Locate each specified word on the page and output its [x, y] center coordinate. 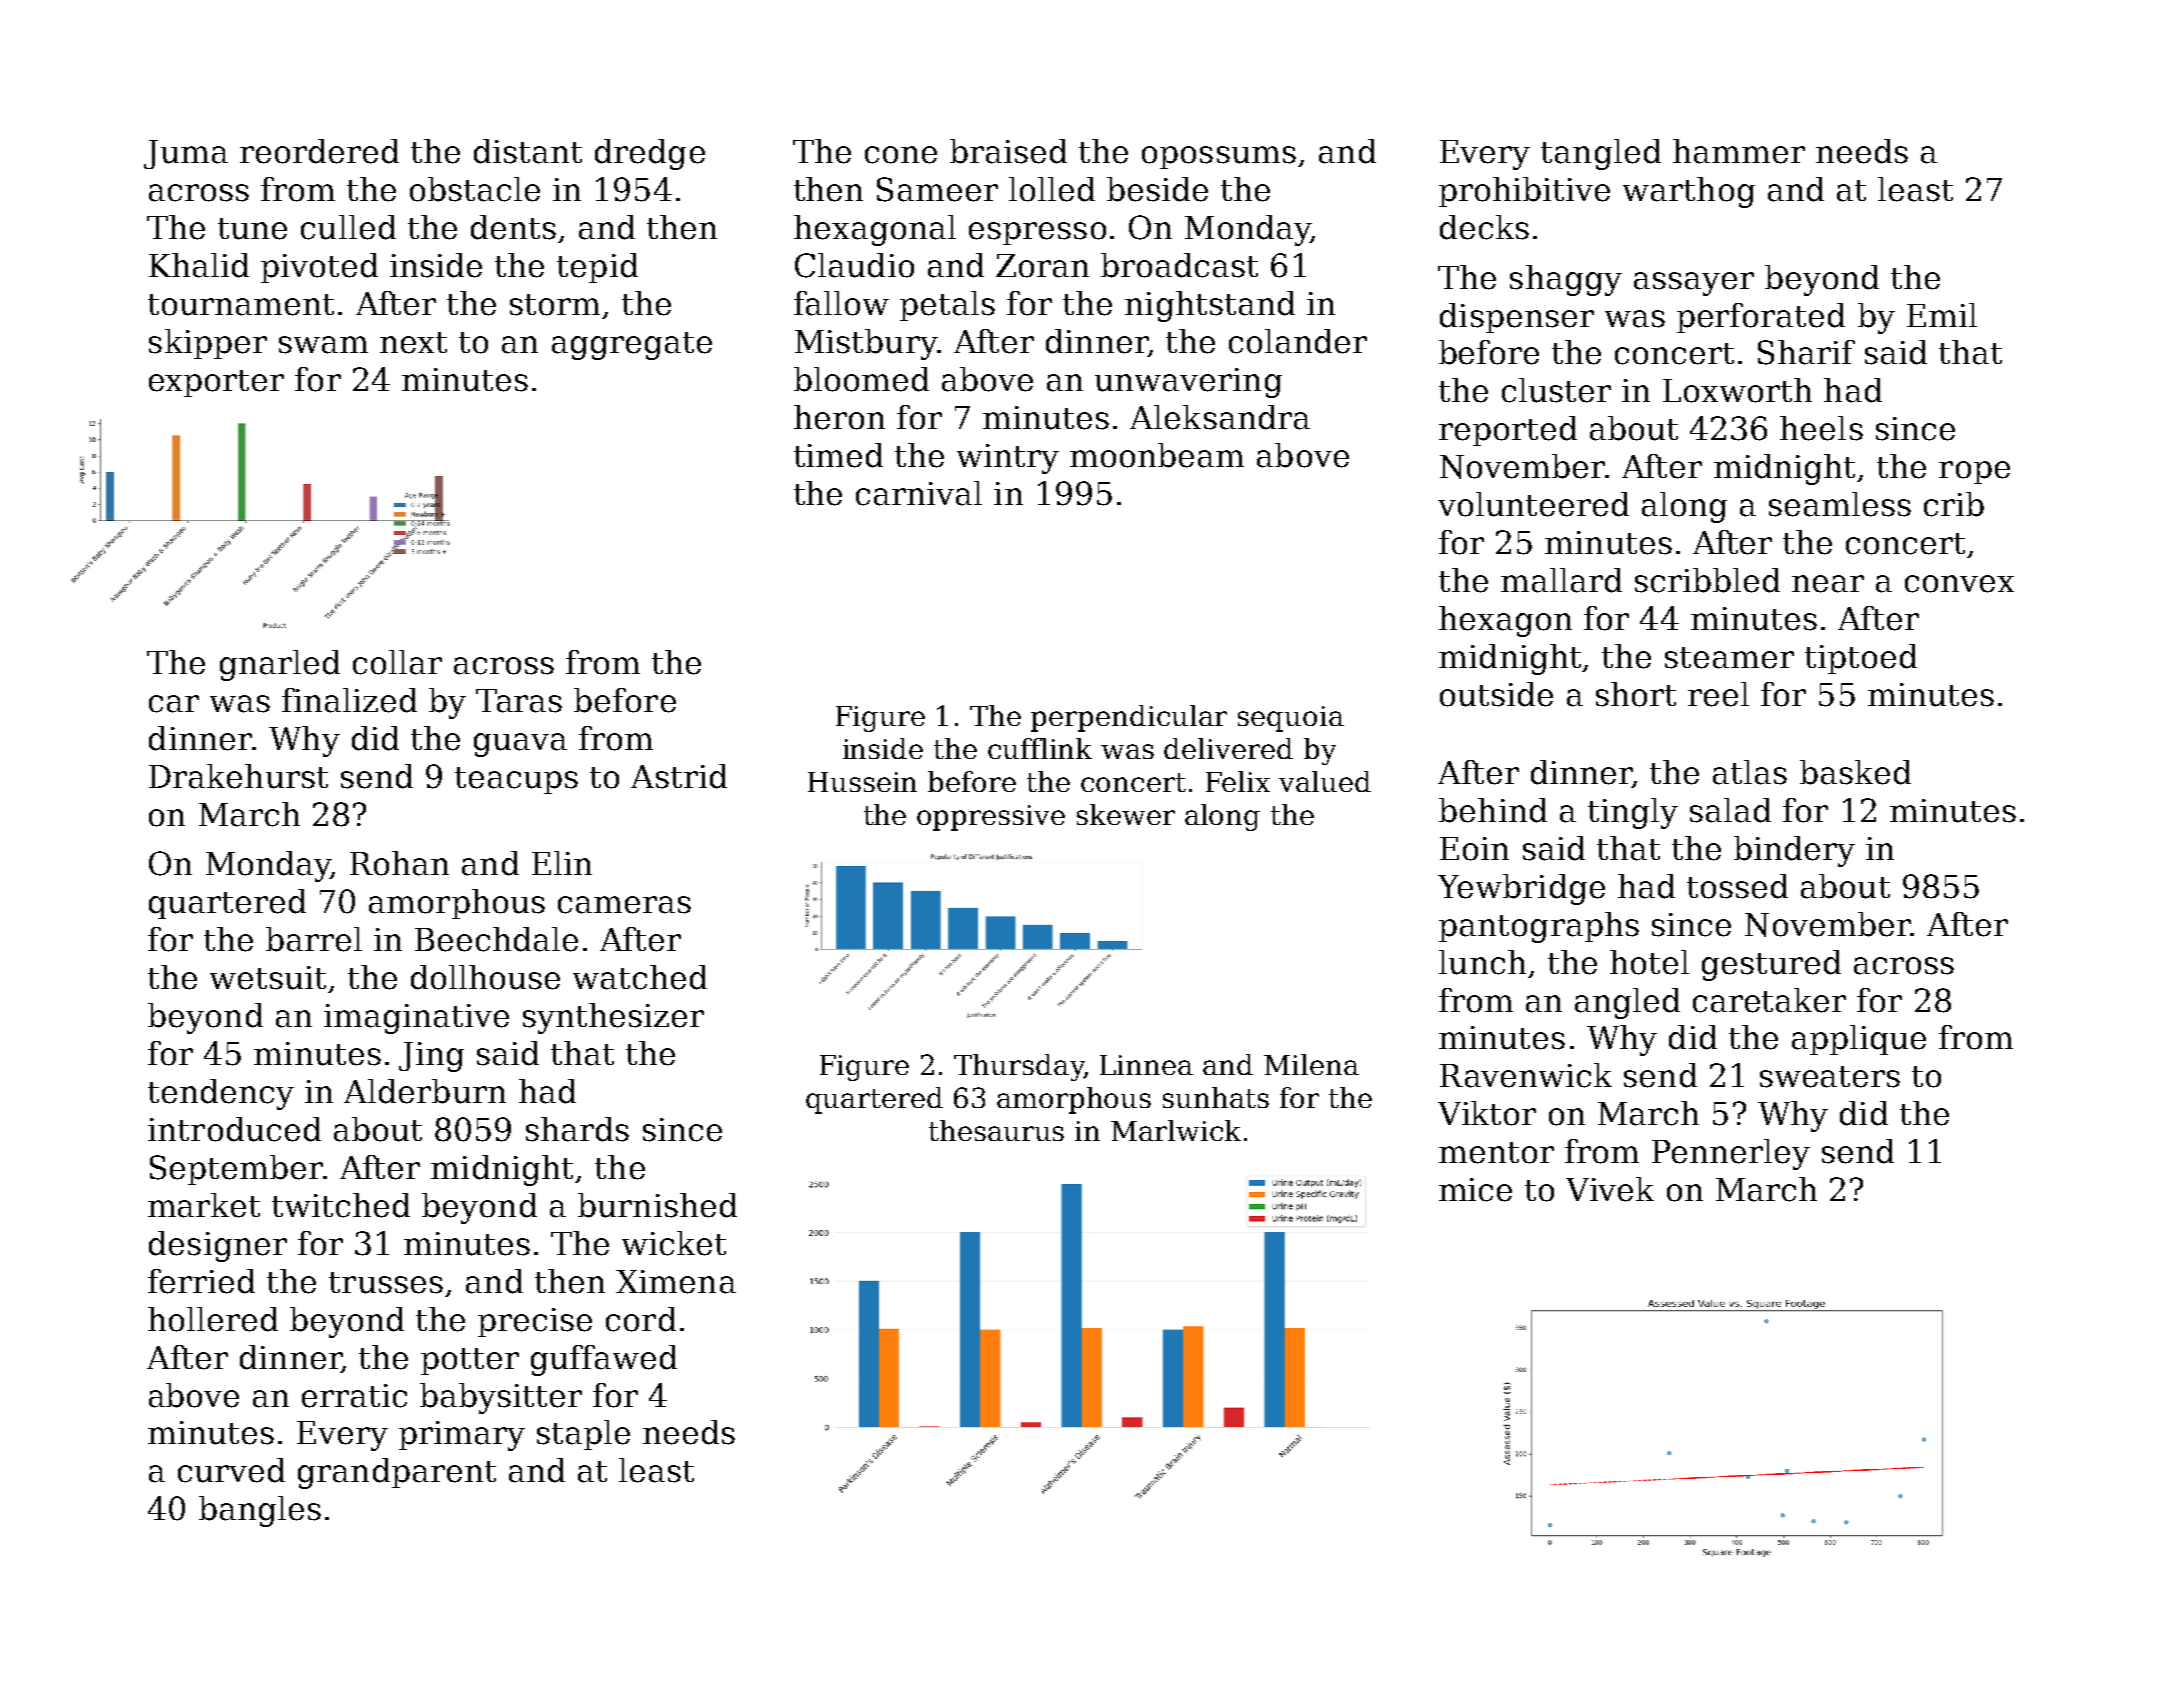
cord [641, 1319]
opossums [1219, 157]
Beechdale [496, 939]
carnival [919, 493]
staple [583, 1435]
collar [397, 662]
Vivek [1610, 1189]
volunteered [1533, 504]
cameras [624, 905]
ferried [201, 1281]
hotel [1649, 962]
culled [348, 227]
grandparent [397, 1473]
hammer [1739, 151]
